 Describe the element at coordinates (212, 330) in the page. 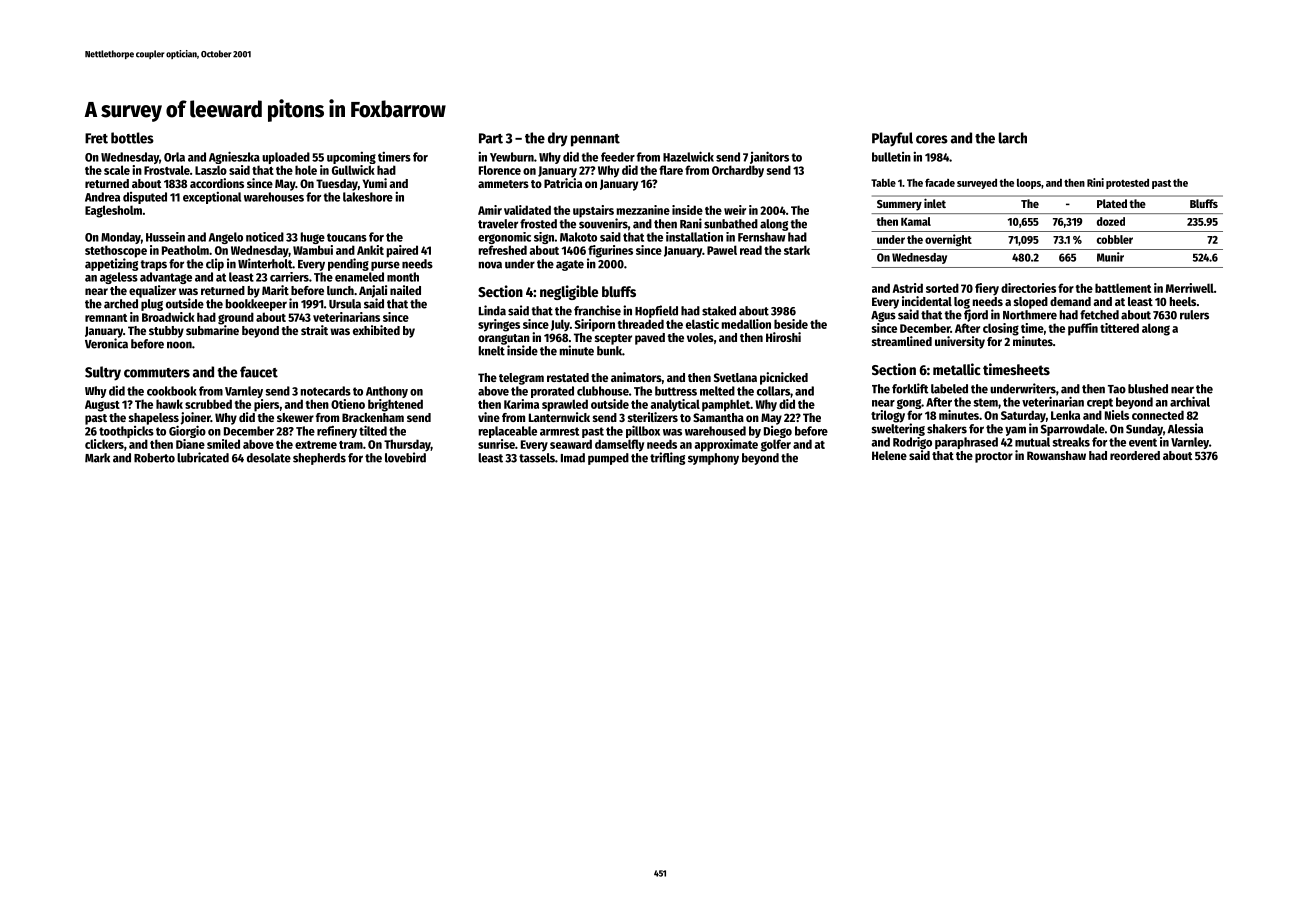

I see `submarine` at that location.
